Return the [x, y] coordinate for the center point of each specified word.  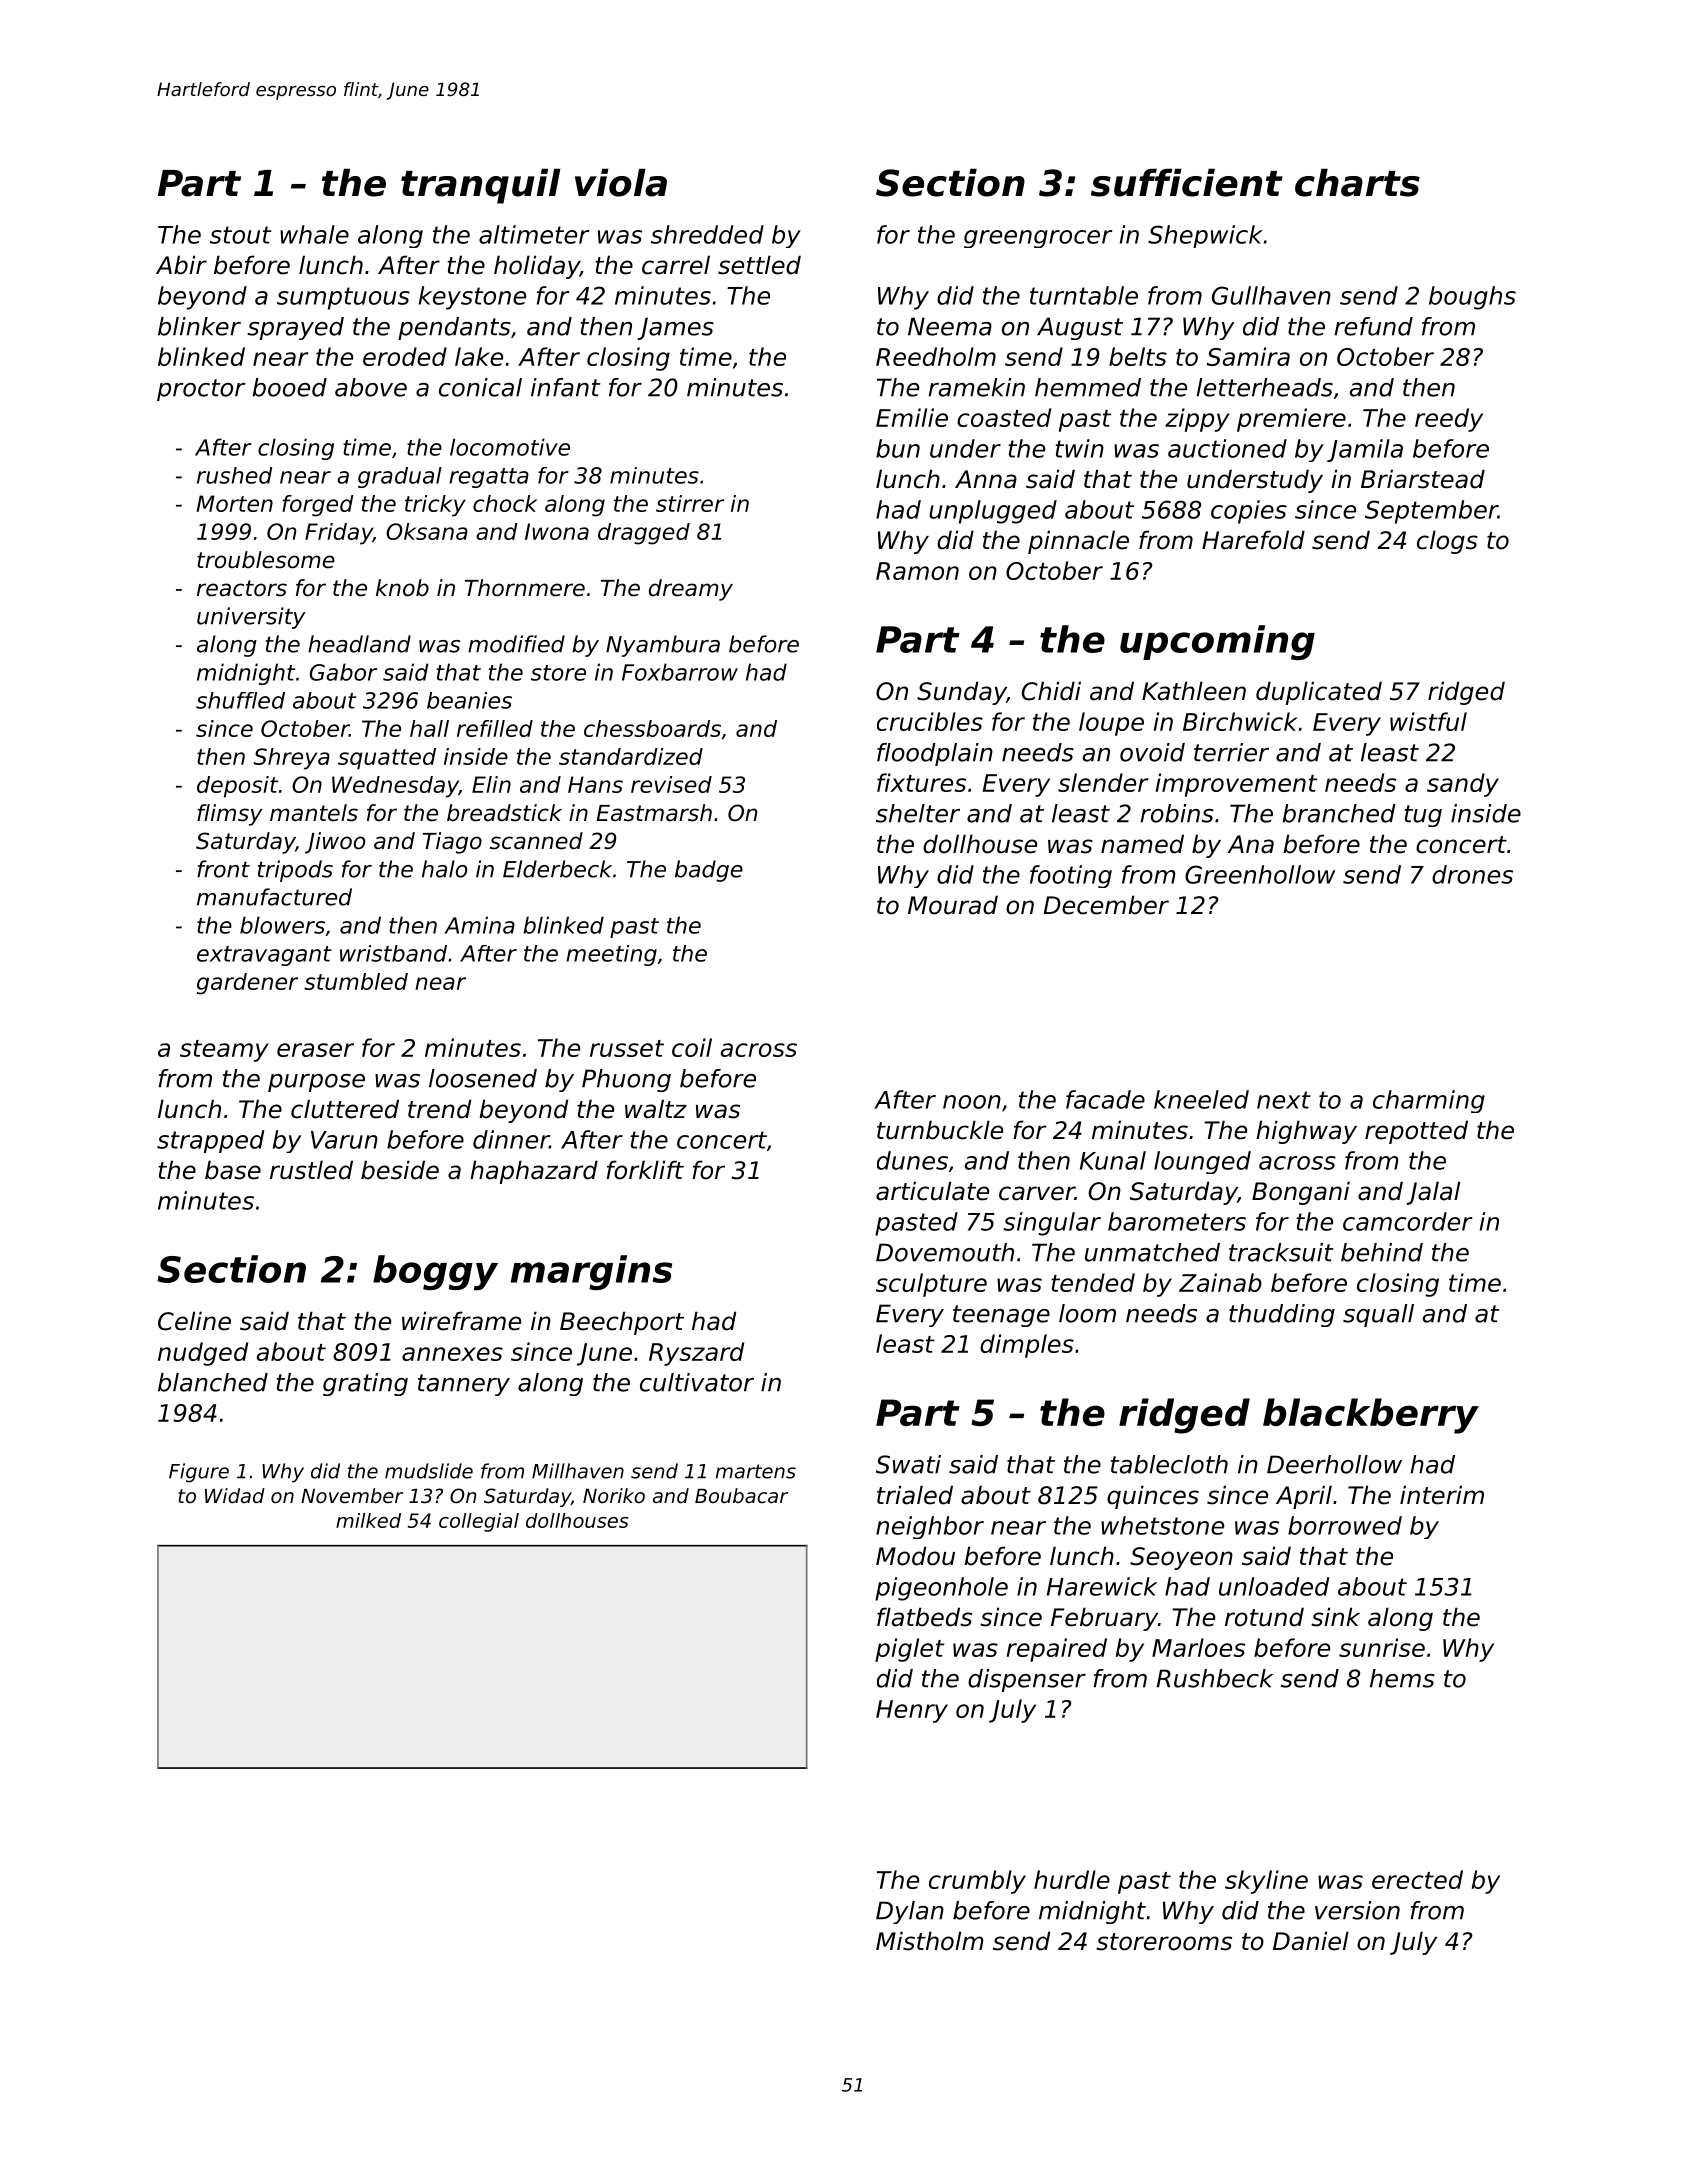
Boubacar [741, 1495]
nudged [203, 1354]
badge [709, 871]
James [675, 328]
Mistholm [930, 1941]
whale [314, 234]
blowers [282, 925]
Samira [1248, 356]
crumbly [977, 1882]
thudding [1282, 1315]
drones [1472, 874]
